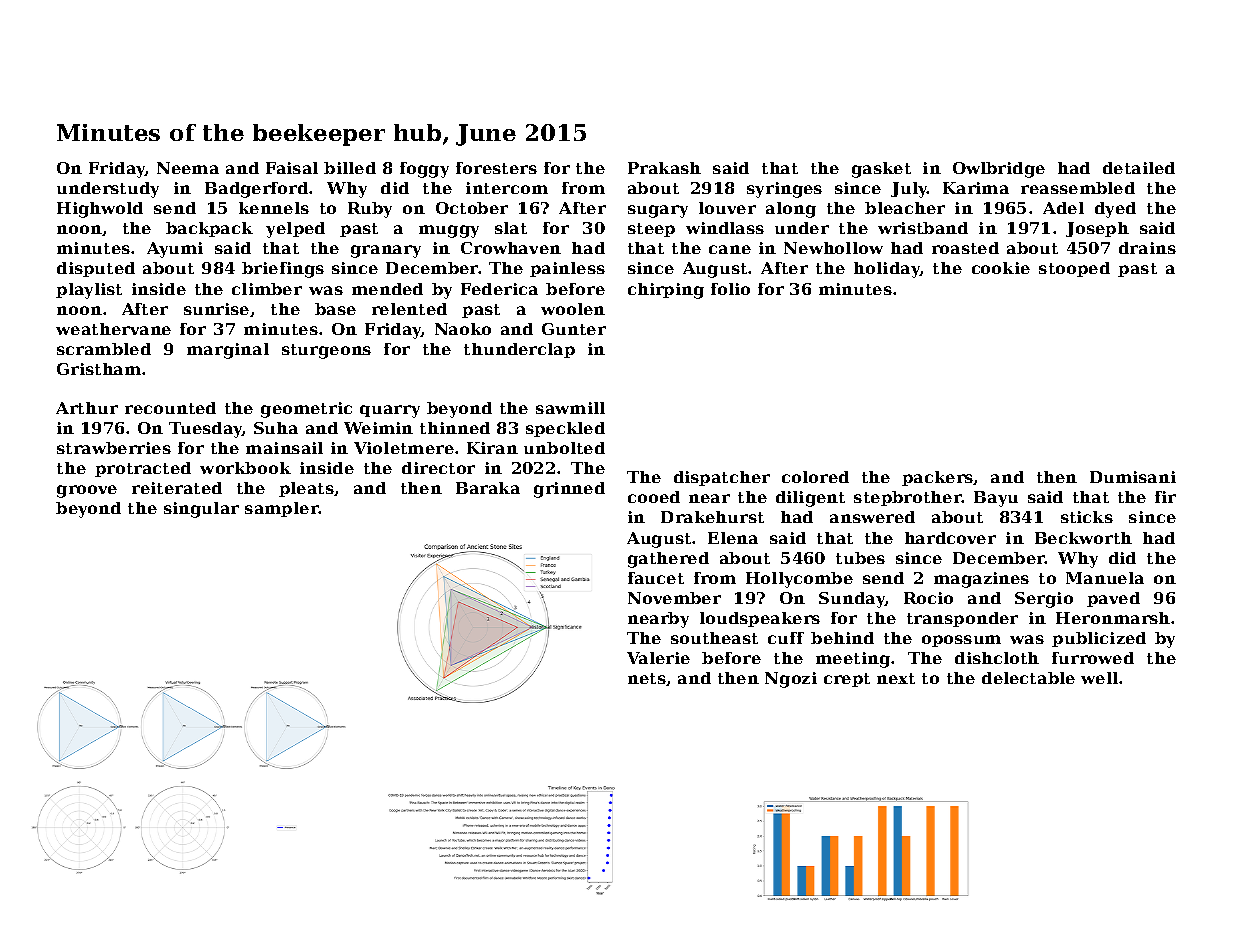 The width and height of the screenshot is (1233, 952). I want to click on billed, so click(350, 168).
